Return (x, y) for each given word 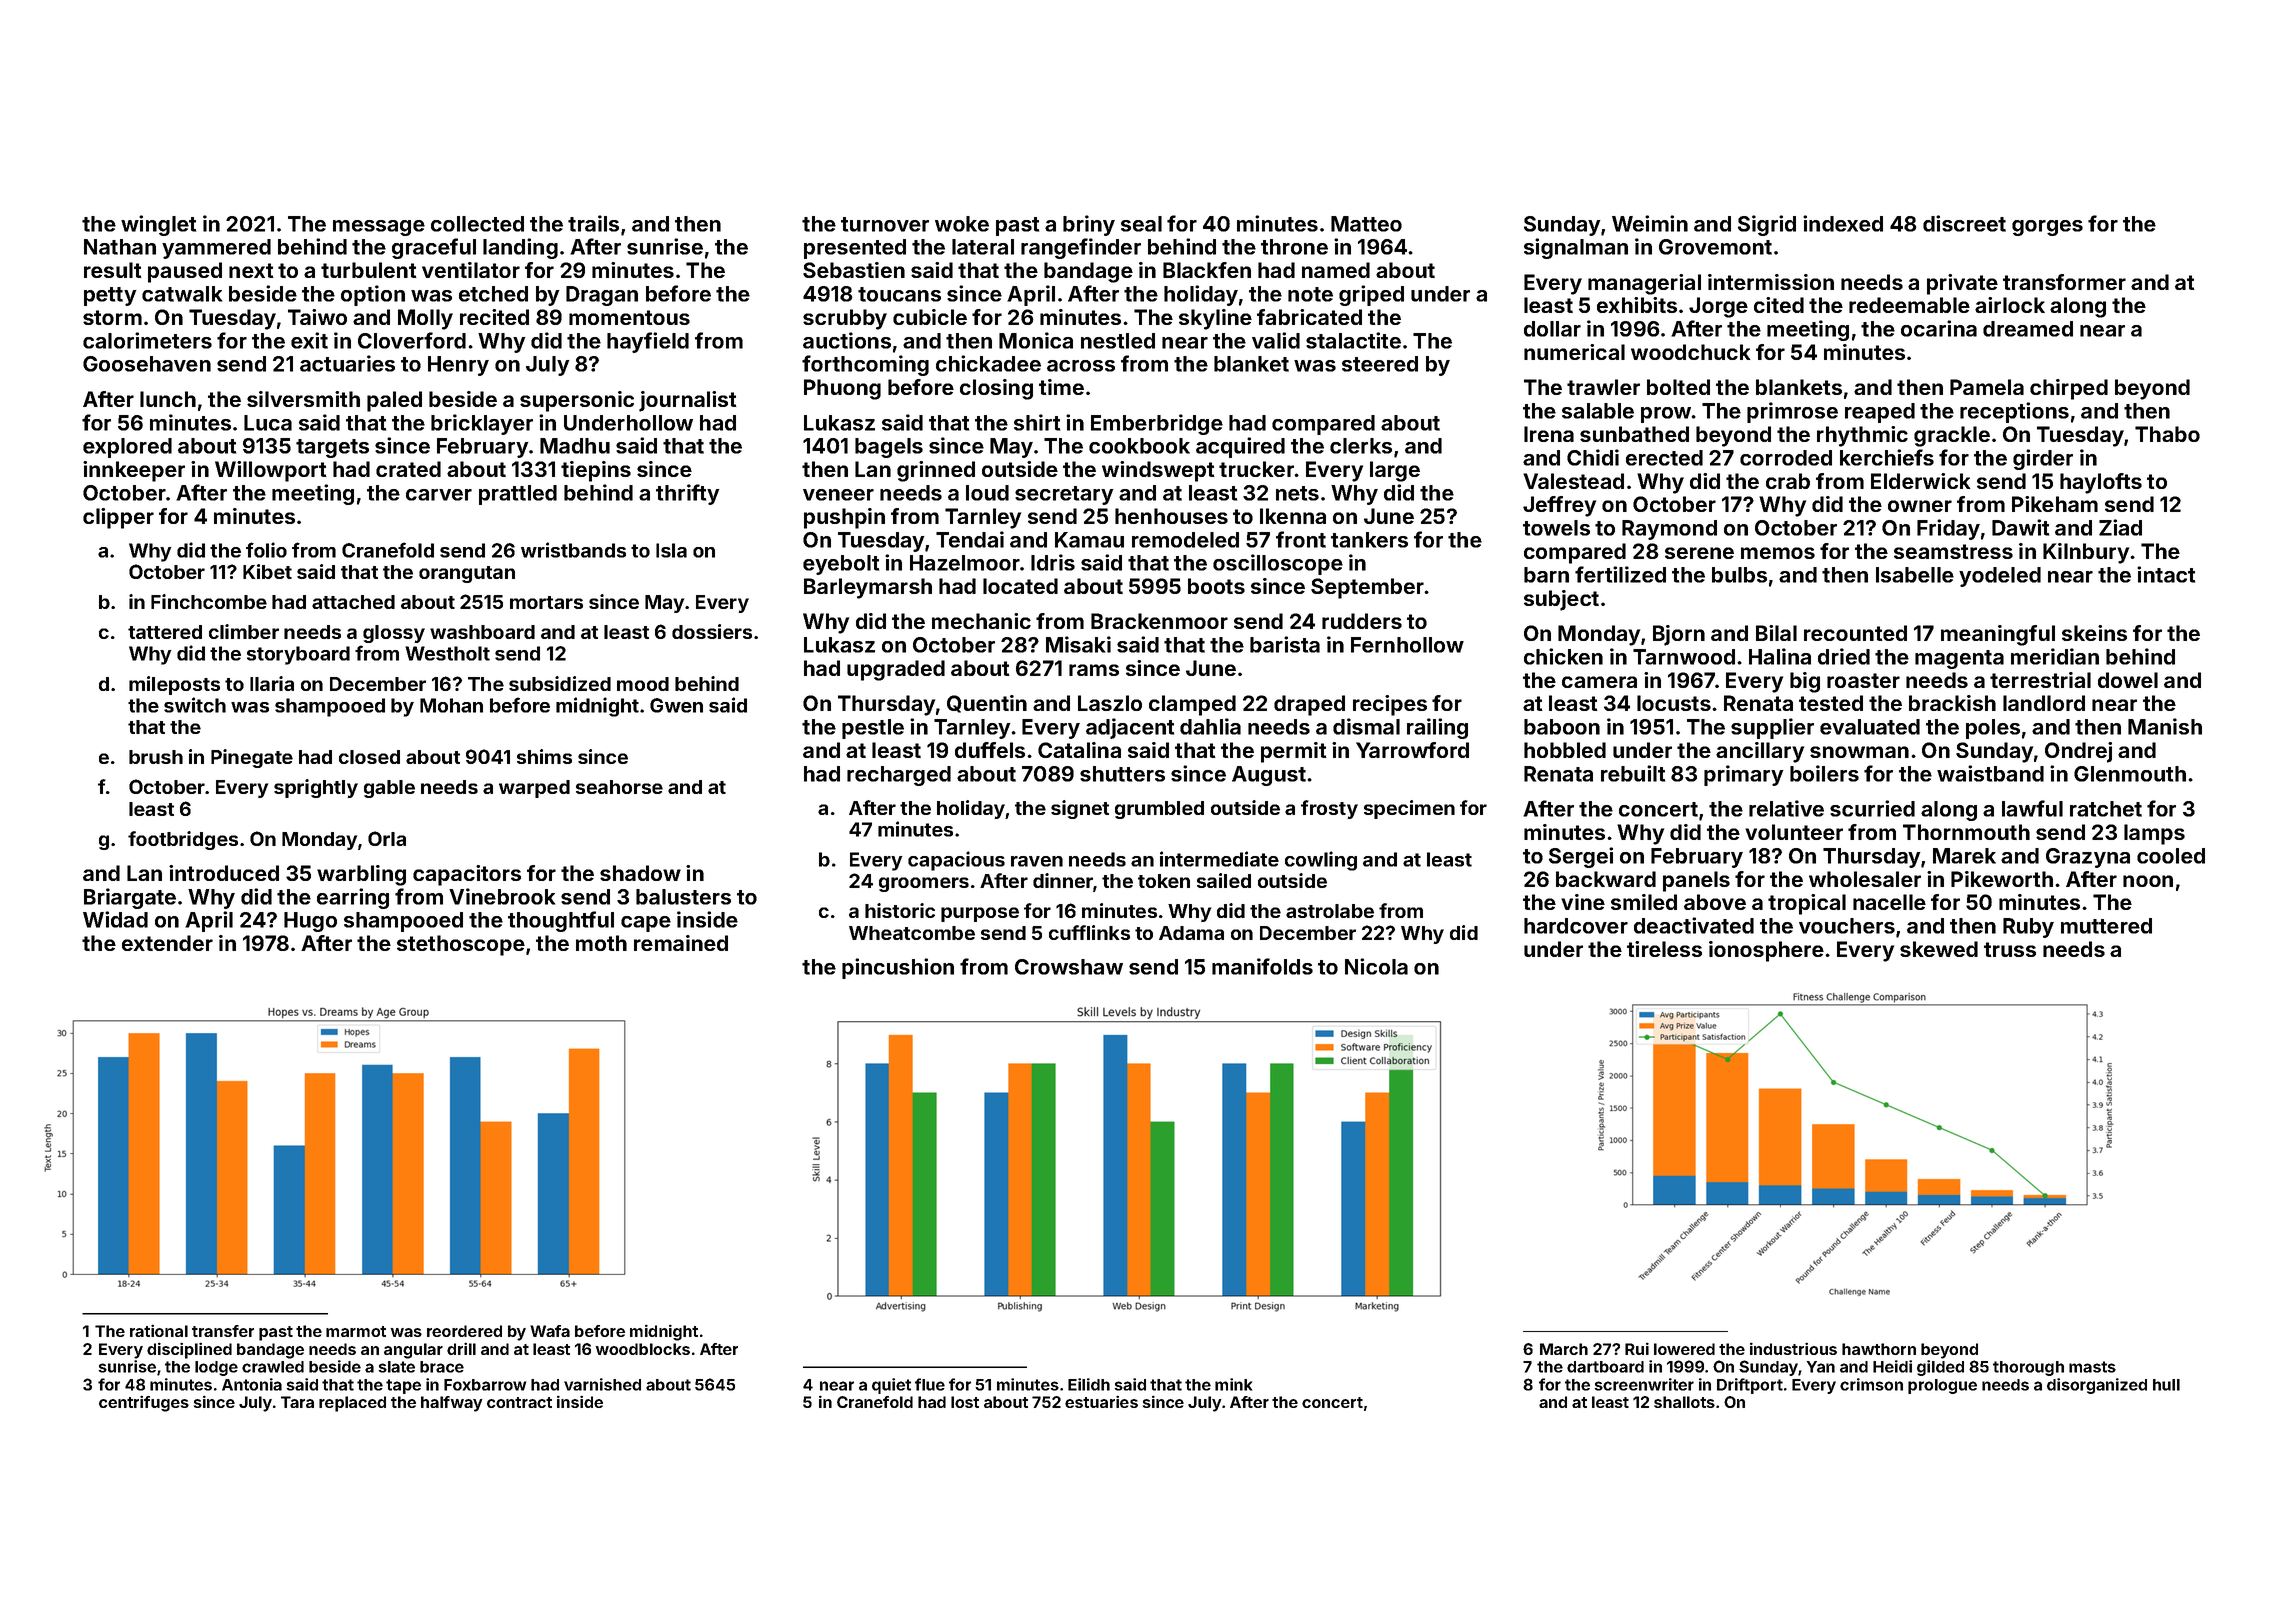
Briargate (130, 898)
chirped (2069, 389)
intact (2166, 574)
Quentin (987, 704)
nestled (1118, 341)
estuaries (1101, 1401)
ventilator (471, 270)
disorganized (2097, 1386)
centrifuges (144, 1403)
